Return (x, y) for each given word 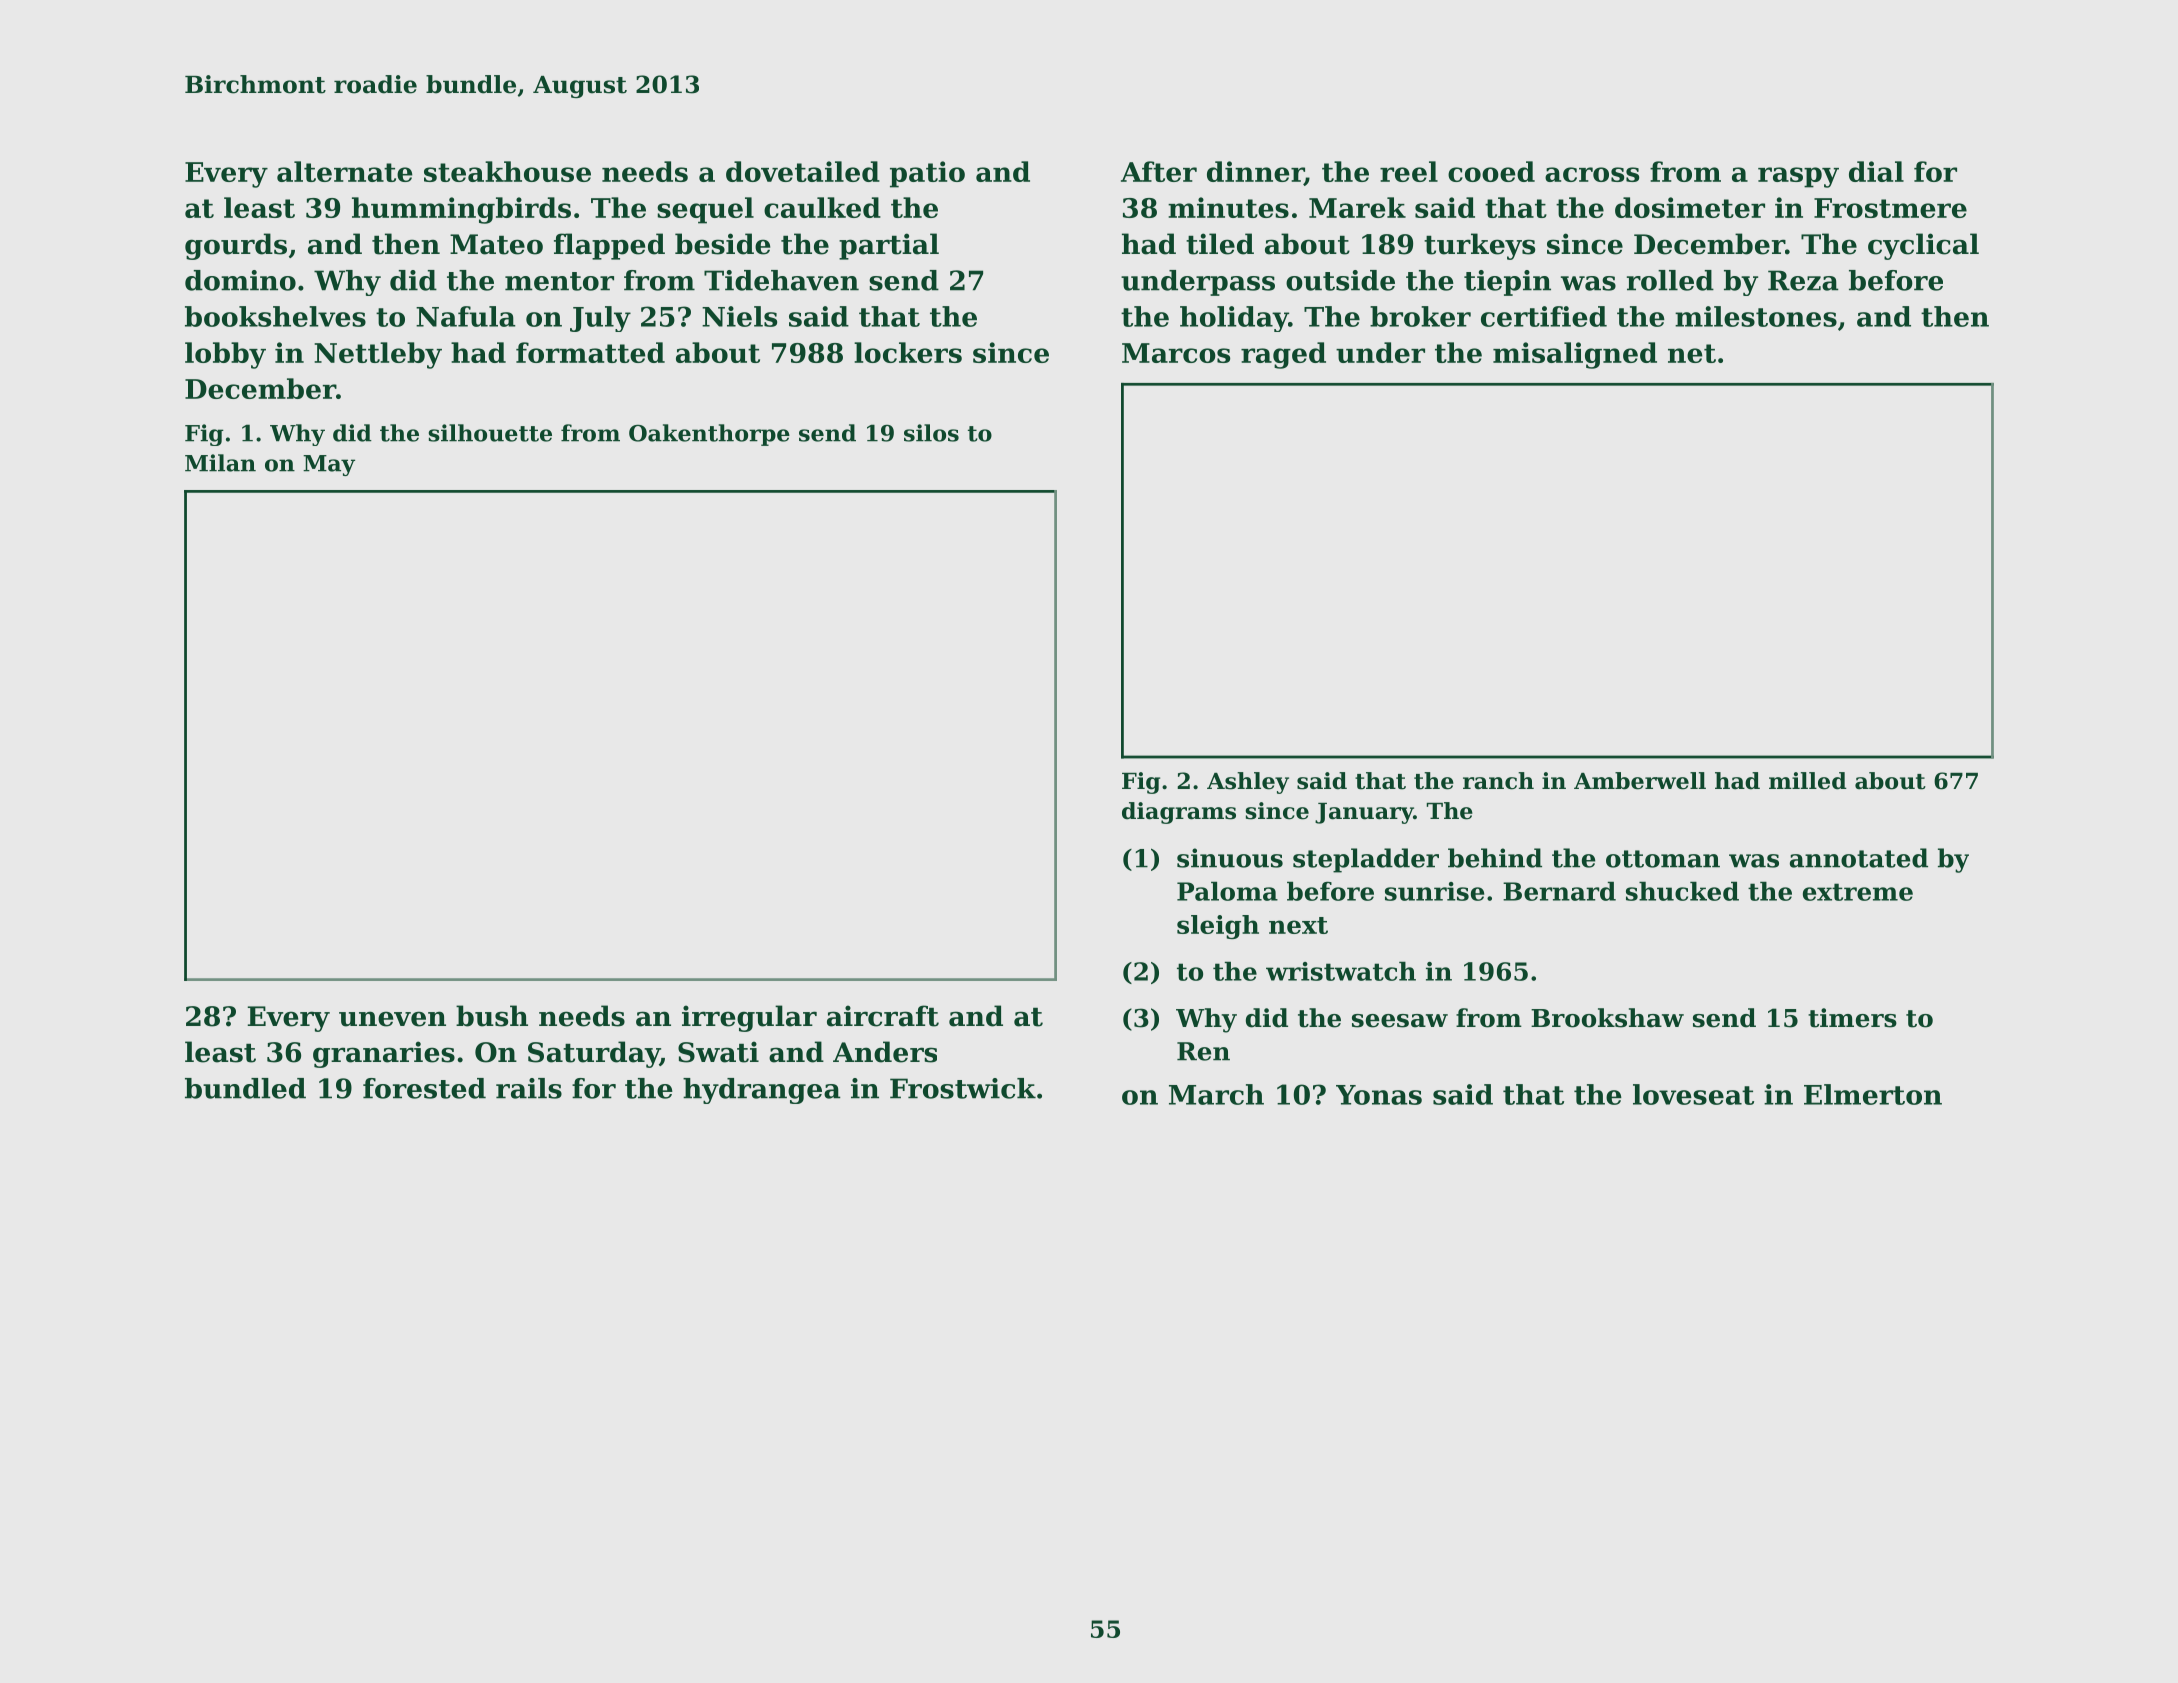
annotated (1859, 858)
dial (1876, 171)
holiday (1234, 319)
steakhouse (507, 171)
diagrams (1179, 813)
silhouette (490, 433)
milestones (1756, 316)
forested (424, 1088)
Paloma (1227, 891)
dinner (1255, 173)
